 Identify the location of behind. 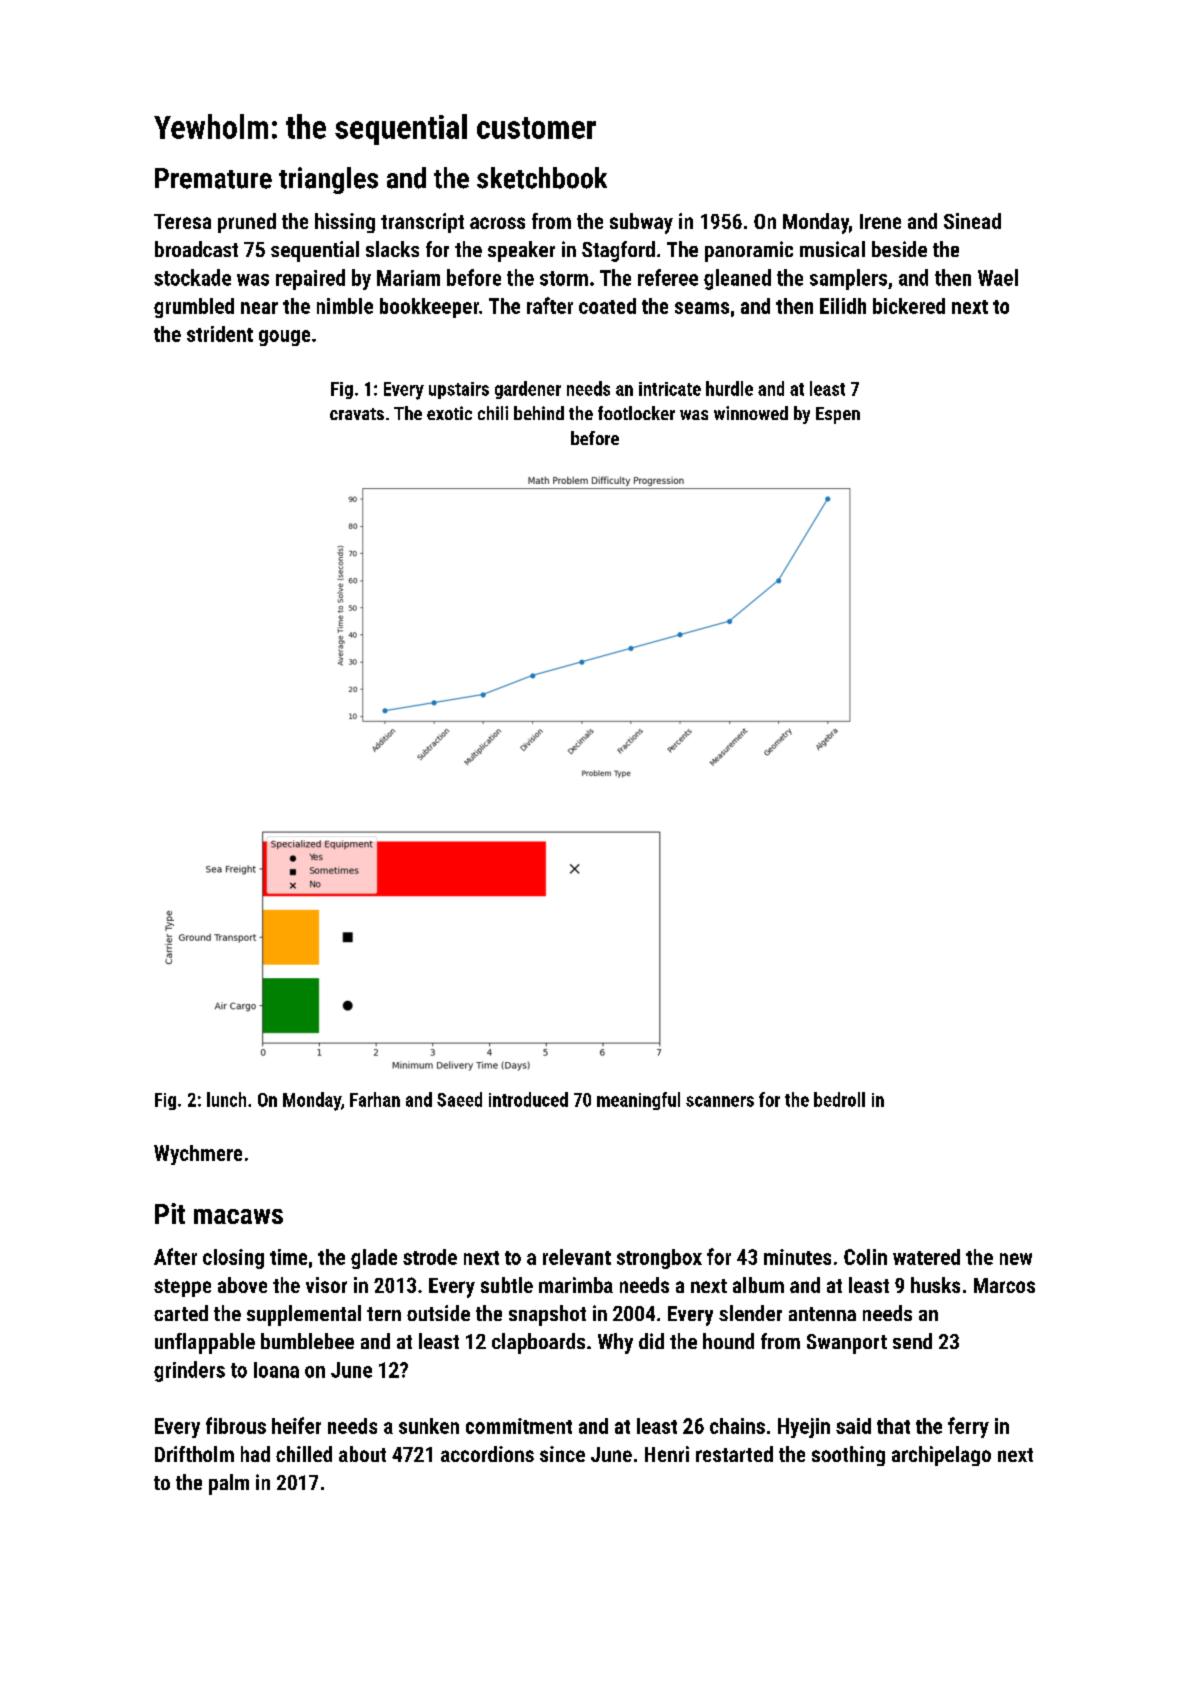
(539, 413).
